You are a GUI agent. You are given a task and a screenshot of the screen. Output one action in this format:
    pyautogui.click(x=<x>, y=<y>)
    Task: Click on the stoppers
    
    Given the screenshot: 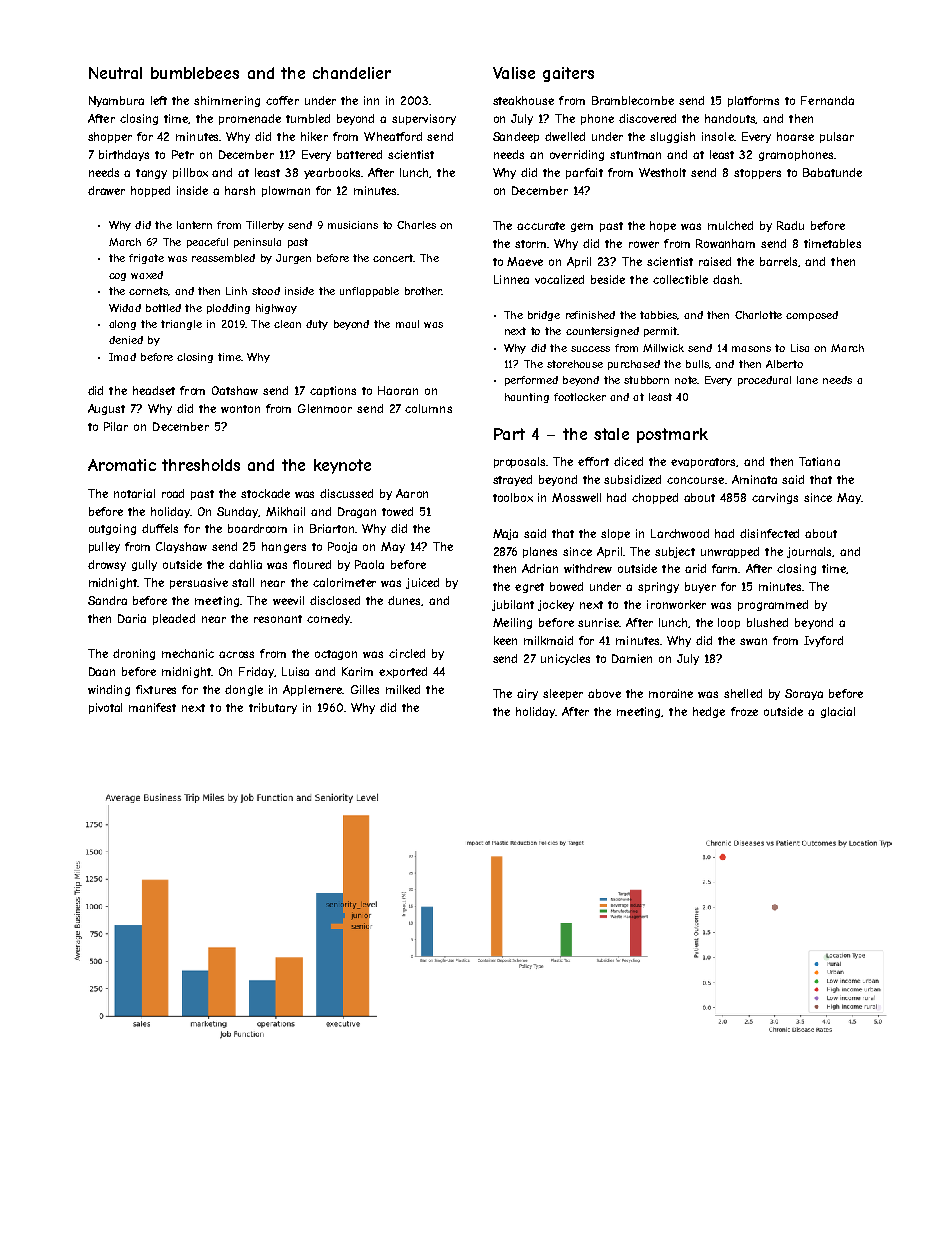 What is the action you would take?
    pyautogui.click(x=757, y=174)
